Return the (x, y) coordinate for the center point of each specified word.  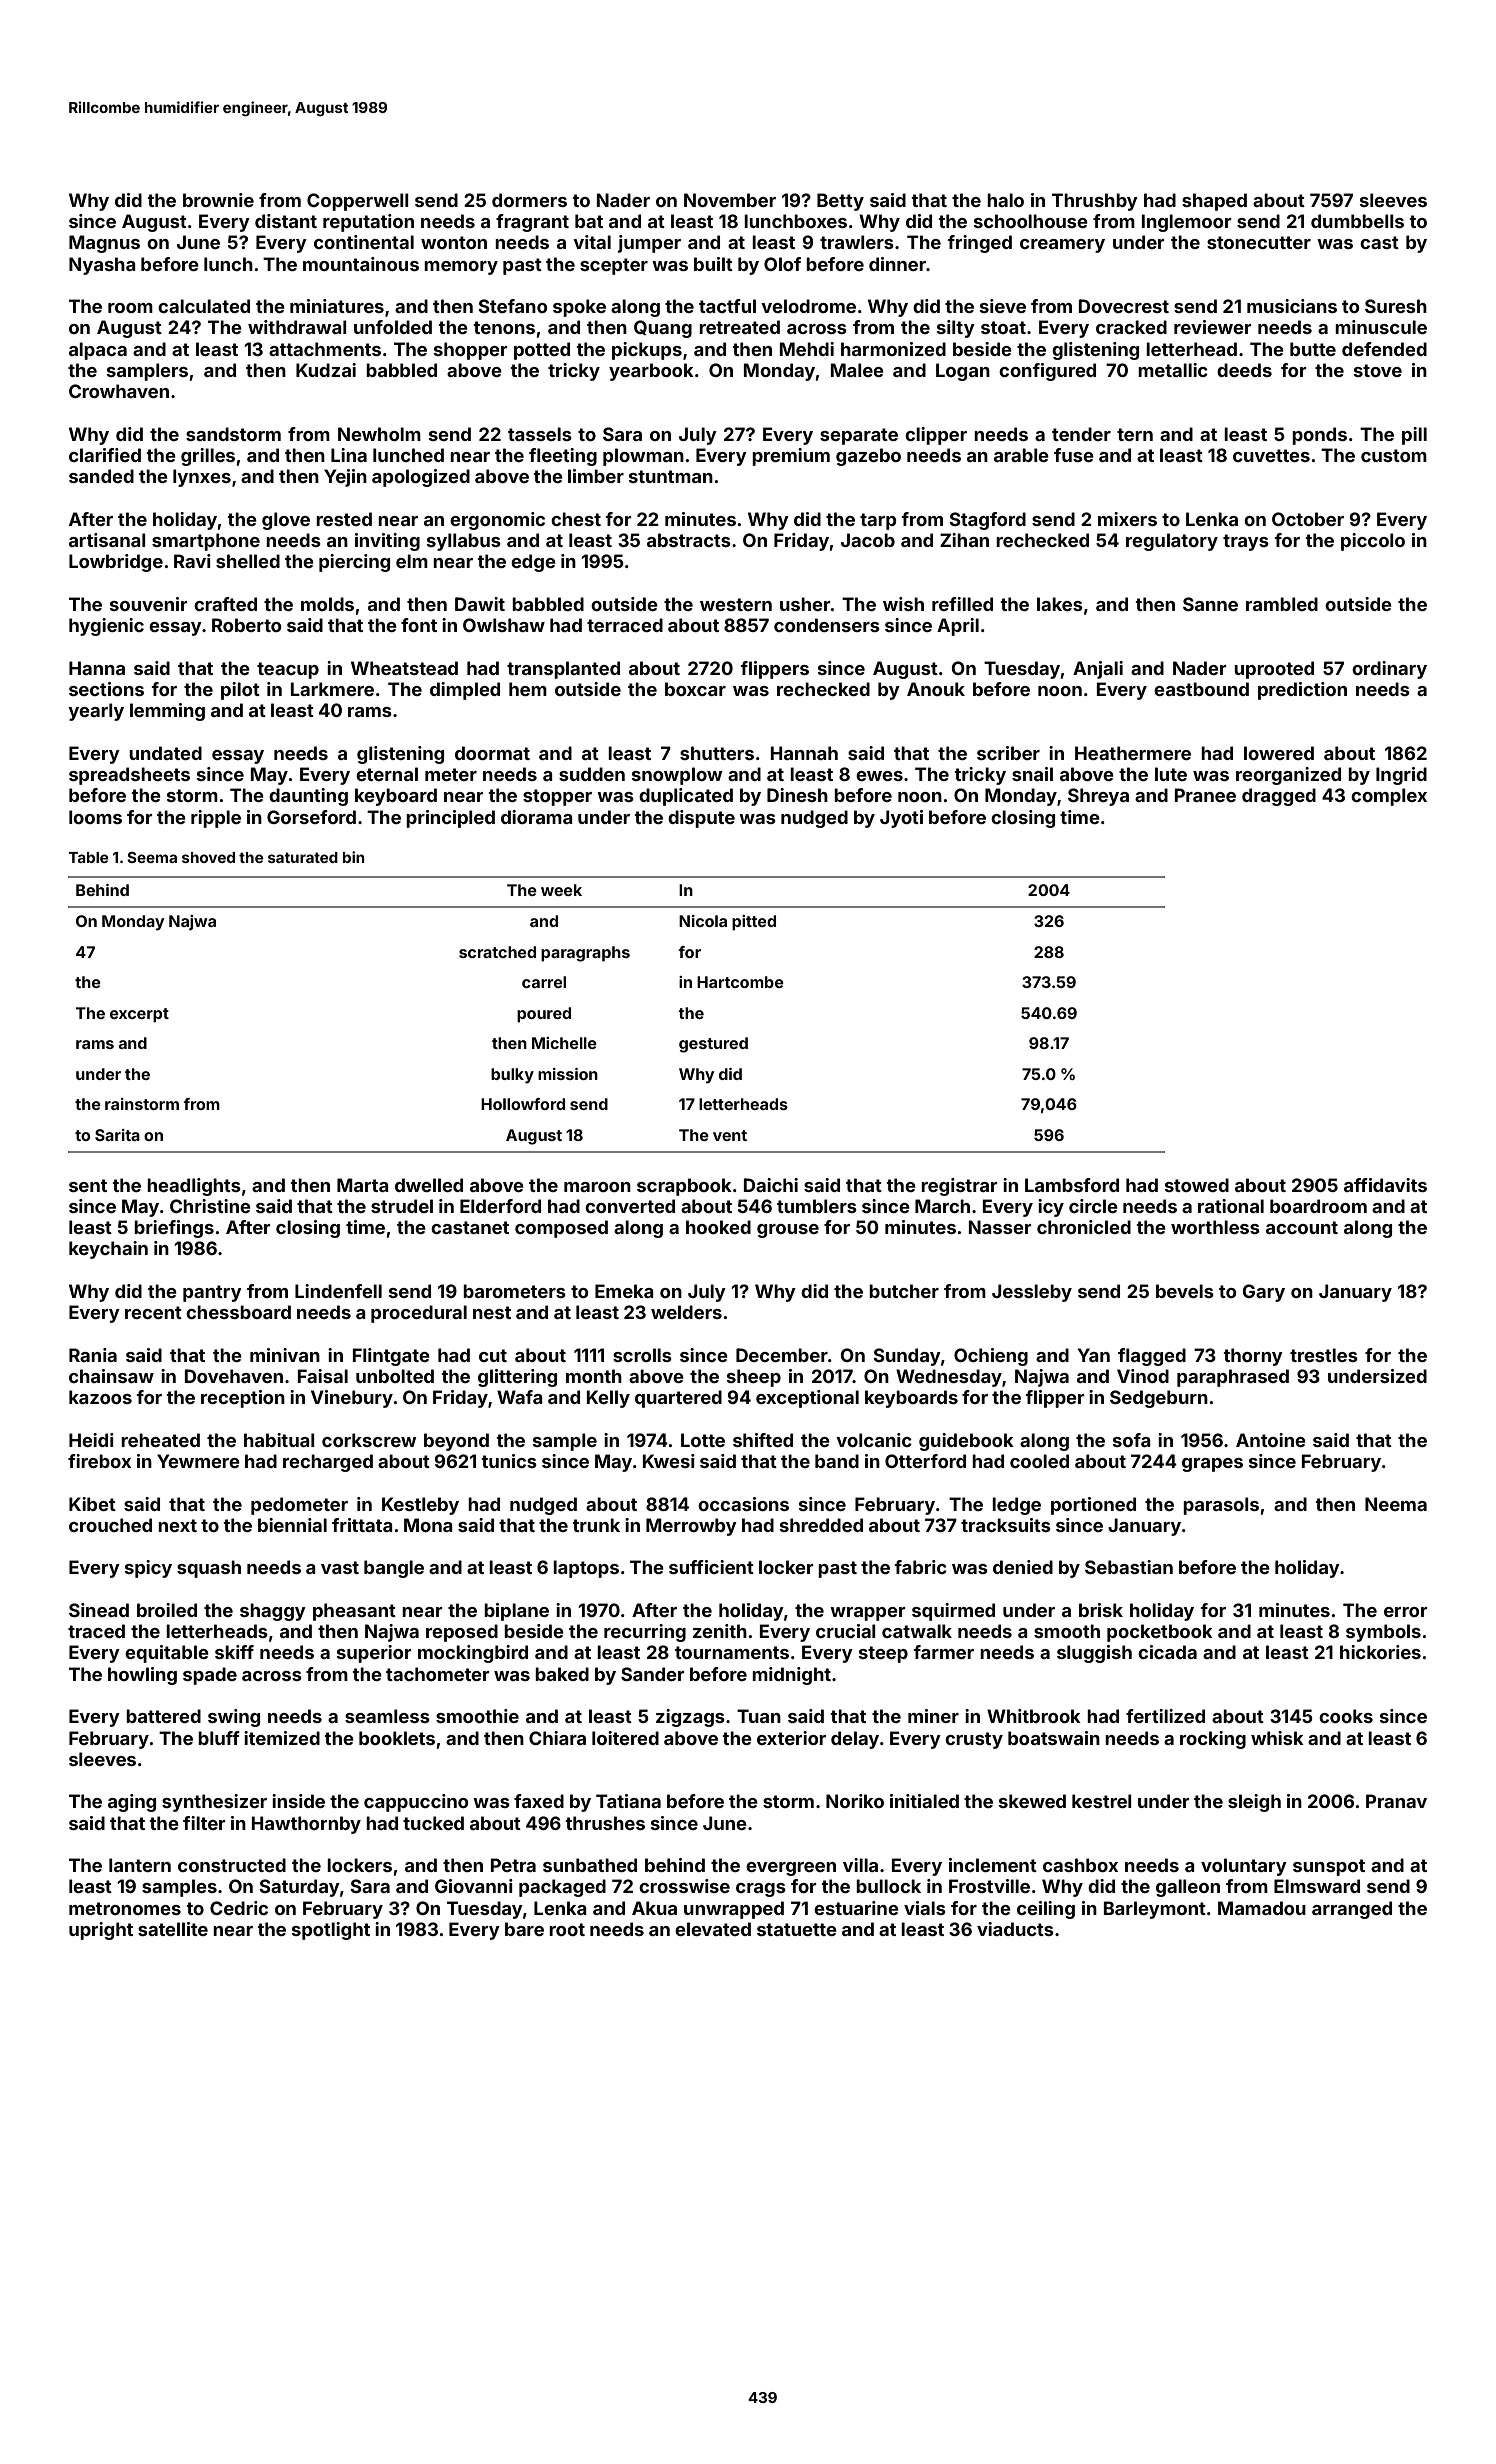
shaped (1214, 202)
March (942, 1206)
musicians (1292, 306)
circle (1093, 1206)
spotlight (331, 1931)
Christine (210, 1206)
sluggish (1094, 1654)
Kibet (92, 1504)
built (713, 264)
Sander (652, 1674)
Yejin (345, 478)
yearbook (651, 372)
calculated (204, 306)
